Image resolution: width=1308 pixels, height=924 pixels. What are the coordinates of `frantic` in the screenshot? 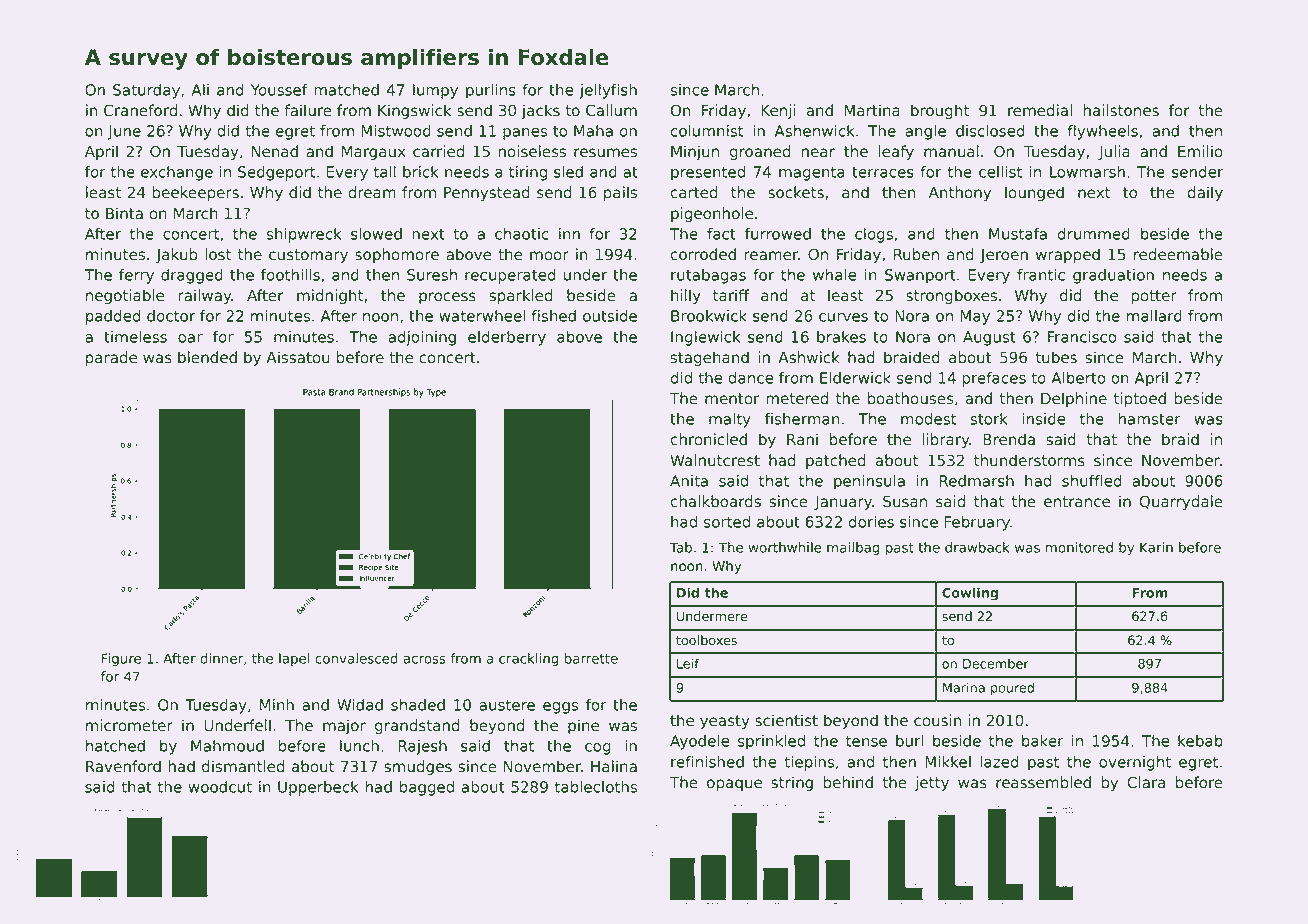 It's located at (1041, 275).
